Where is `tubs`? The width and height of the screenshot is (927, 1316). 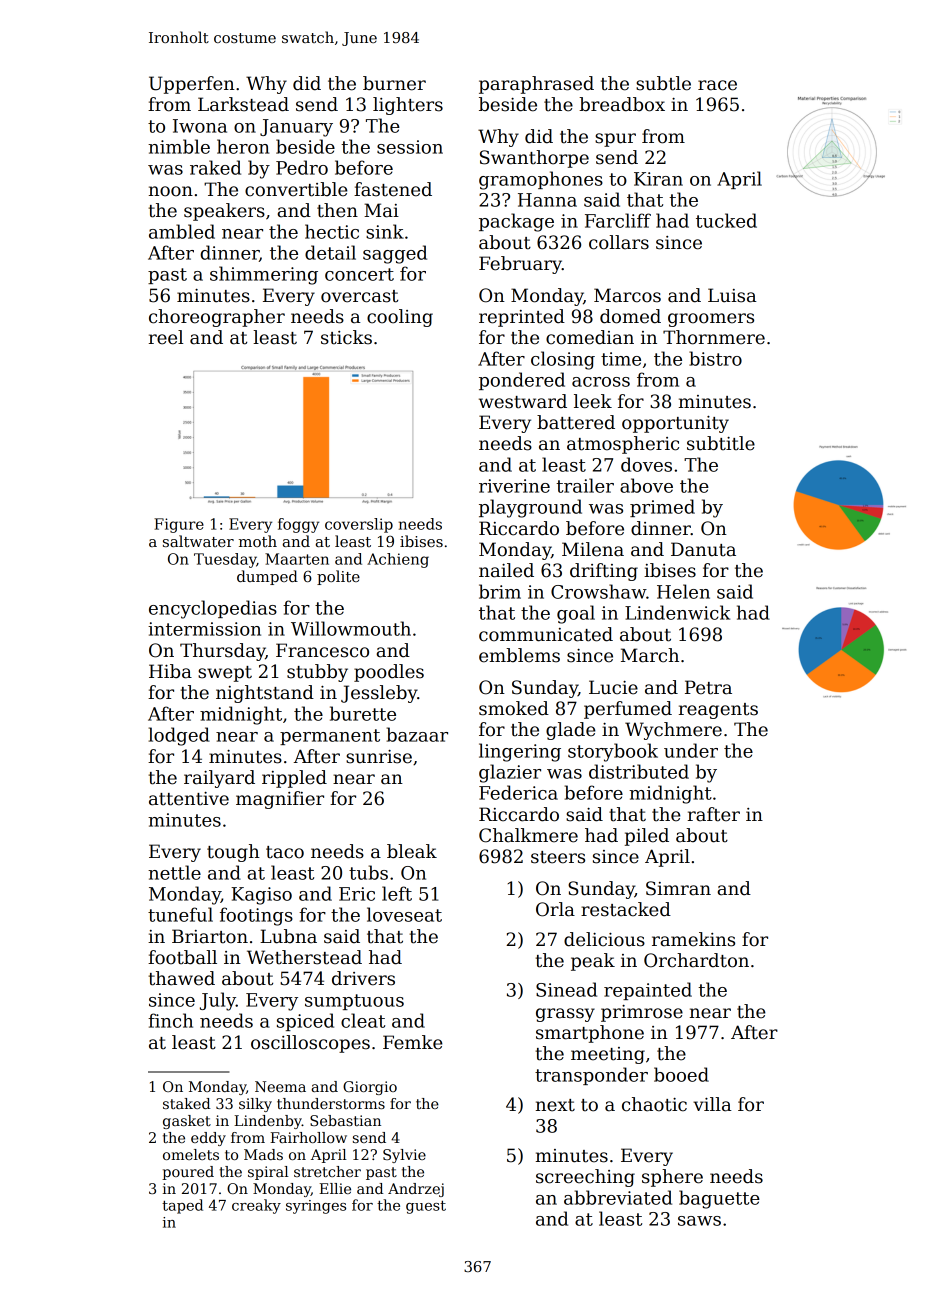 tubs is located at coordinates (368, 872).
